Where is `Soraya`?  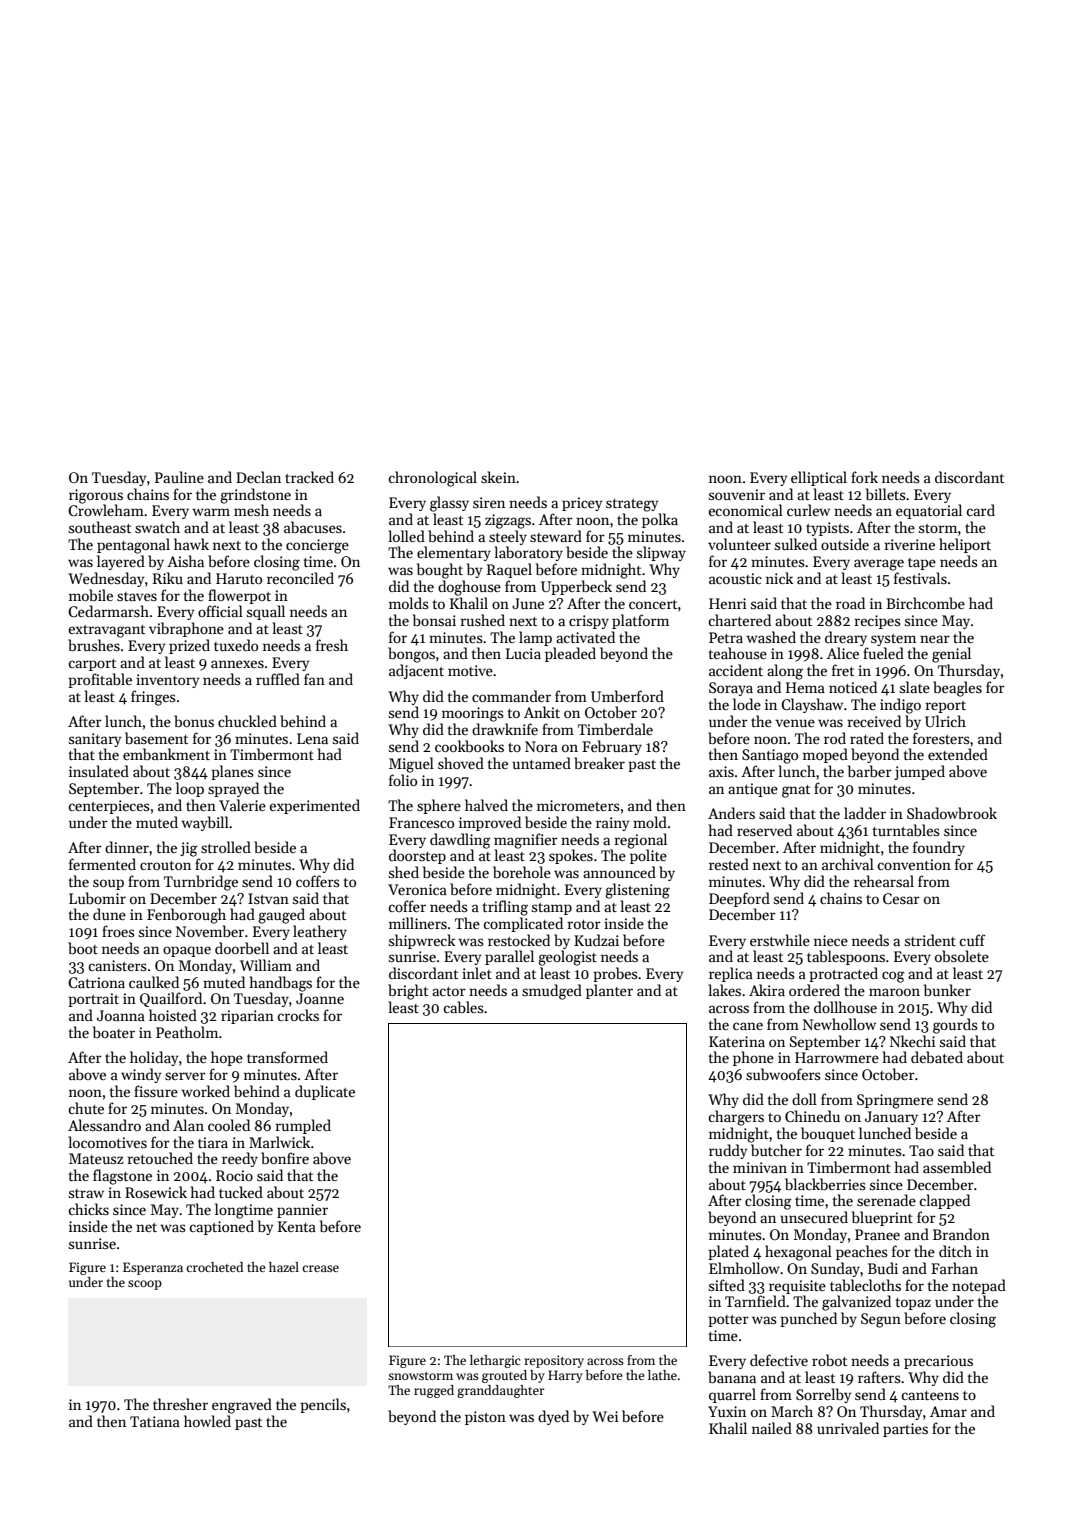
Soraya is located at coordinates (731, 689).
